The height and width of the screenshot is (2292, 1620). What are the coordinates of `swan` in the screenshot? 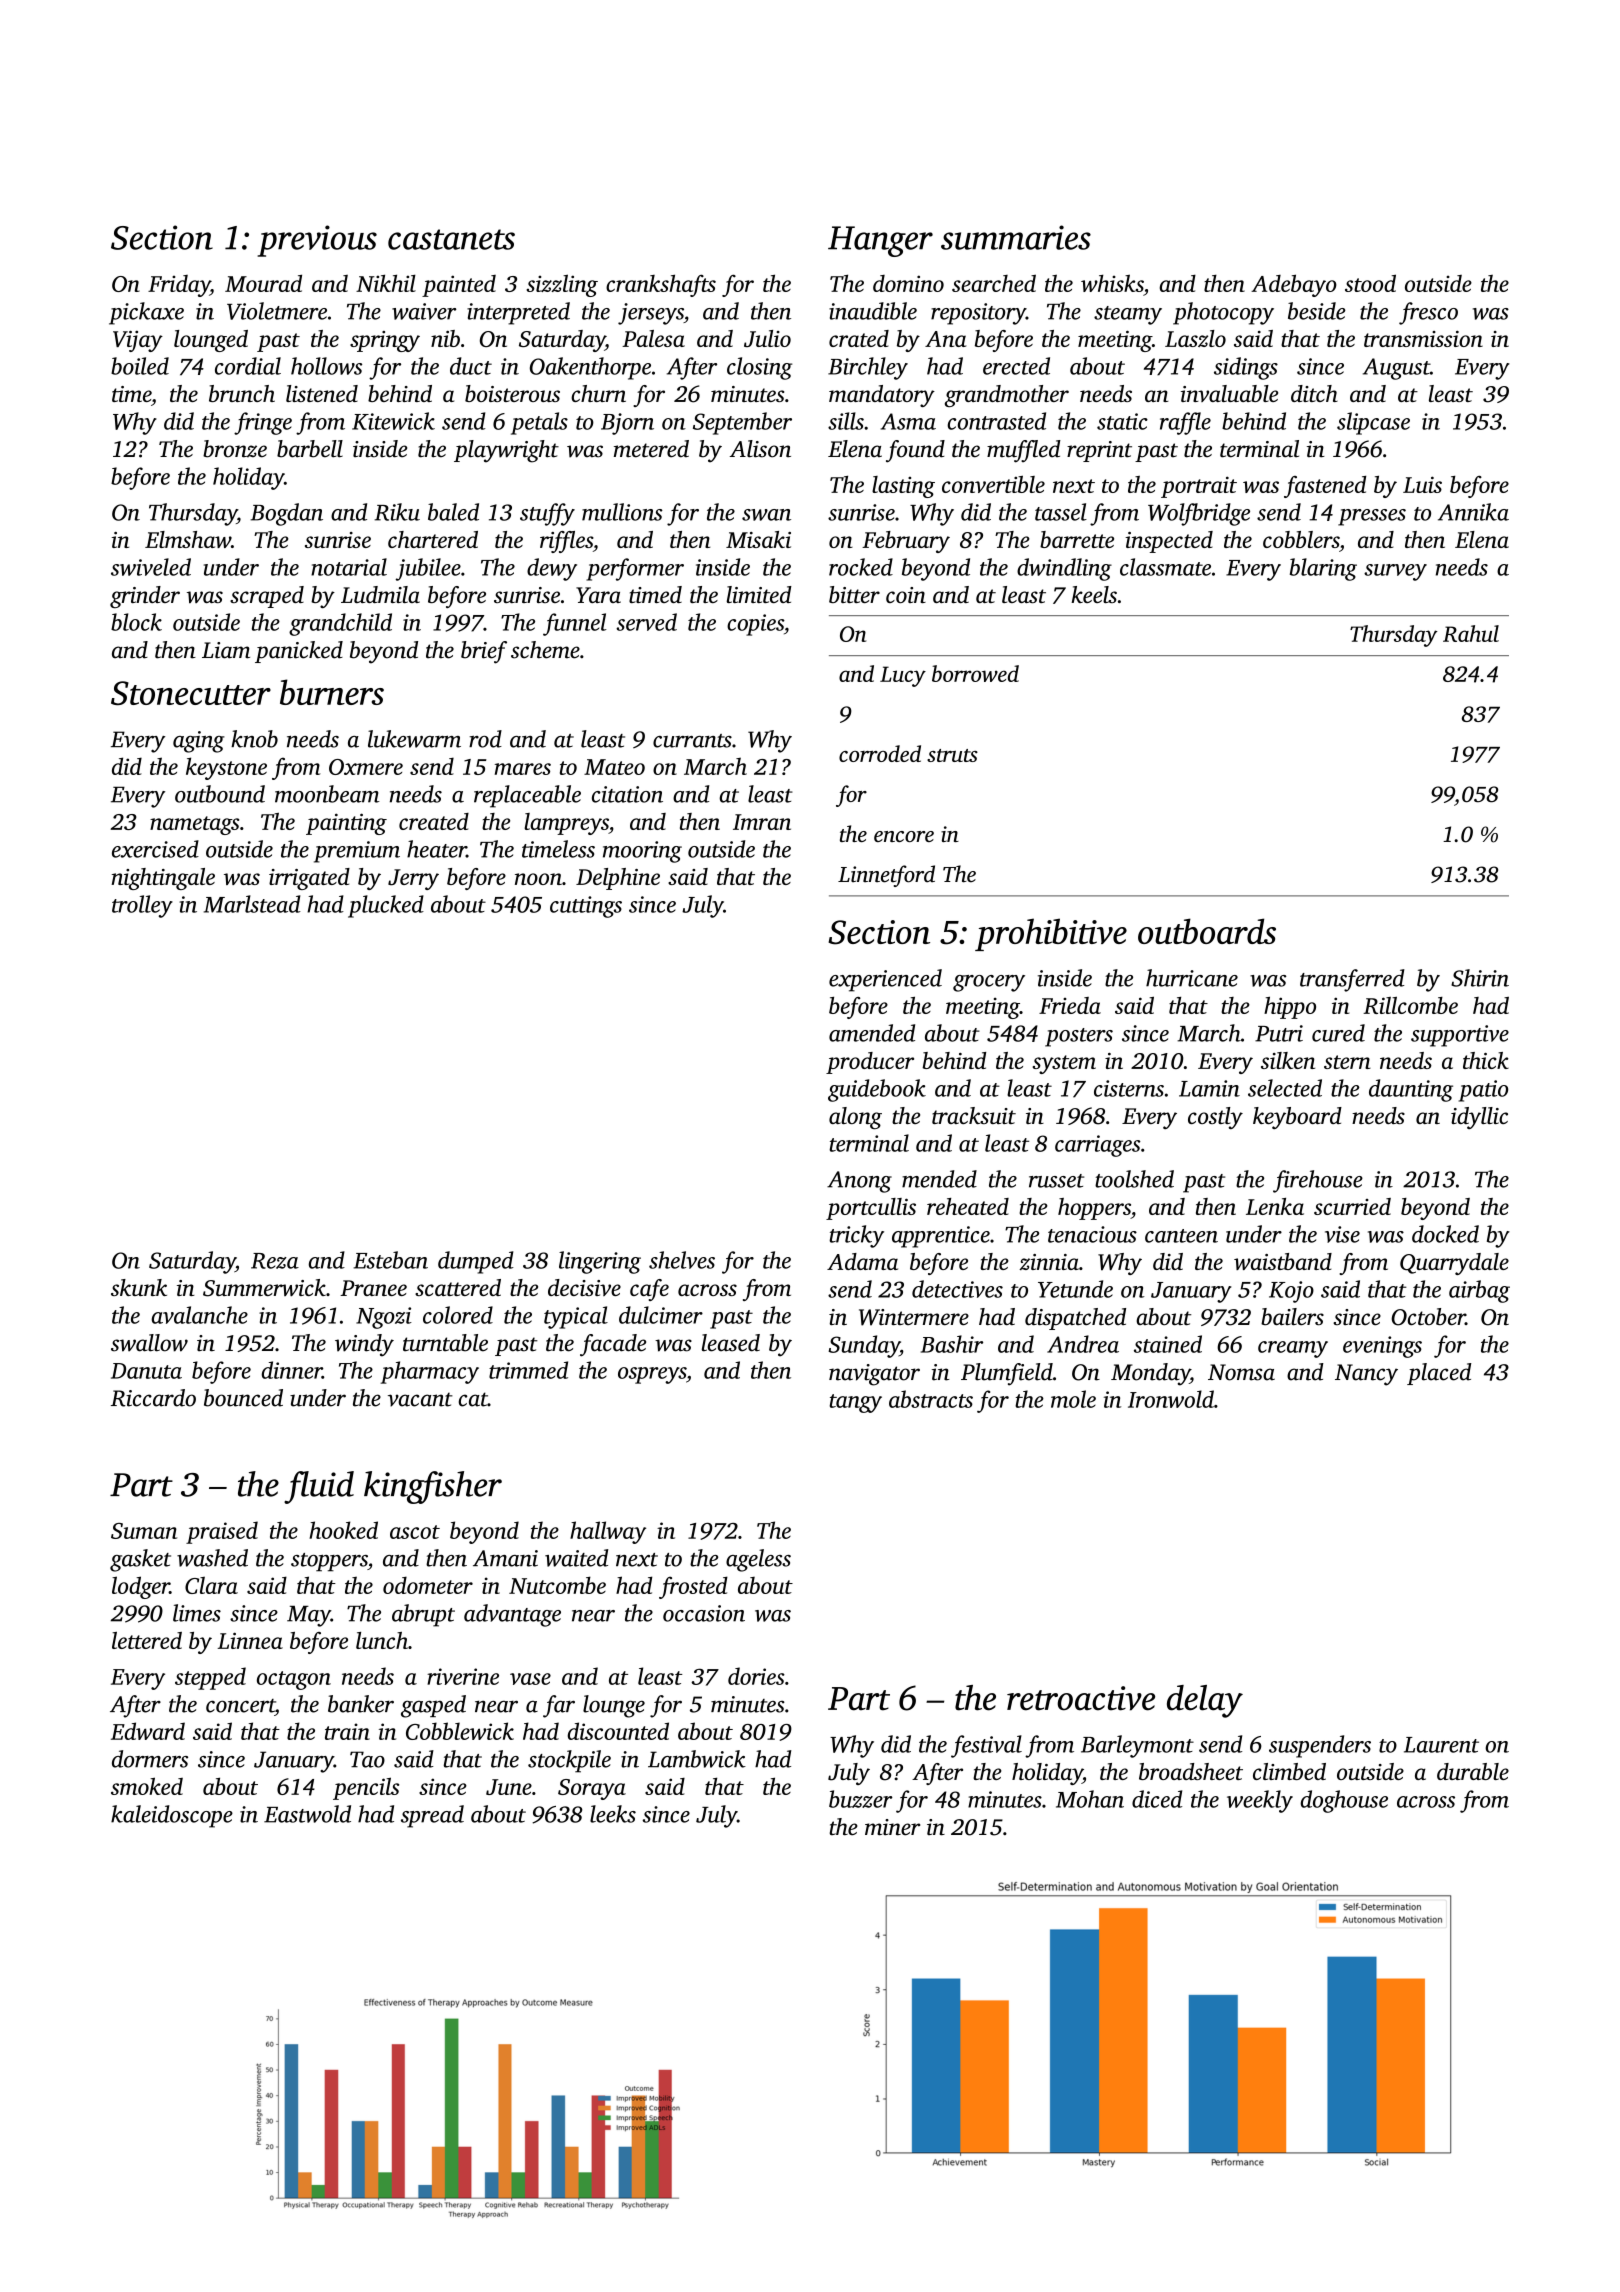 It's located at (766, 515).
